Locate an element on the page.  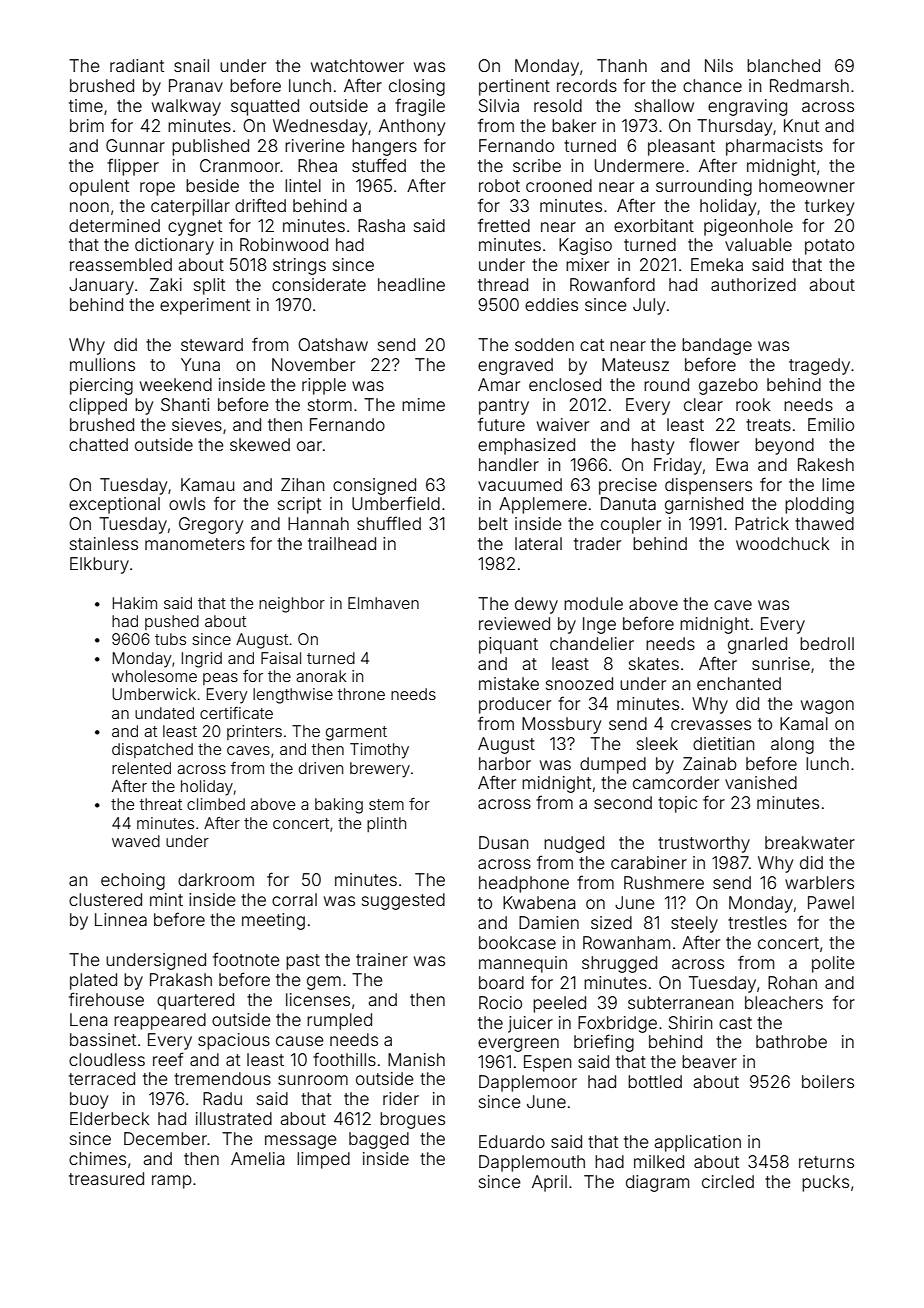
limped is located at coordinates (323, 1160).
